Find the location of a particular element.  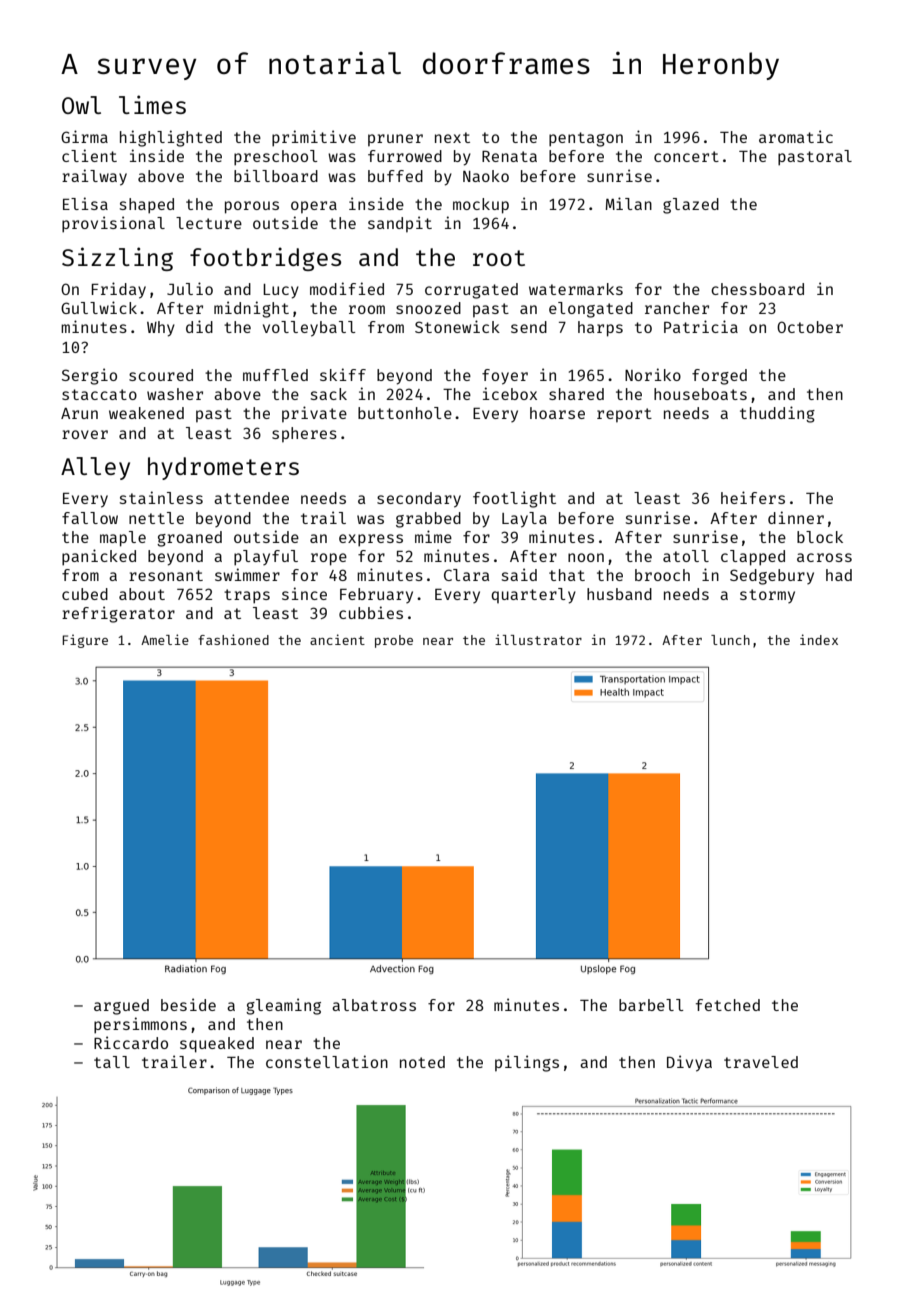

aromatic is located at coordinates (796, 136).
